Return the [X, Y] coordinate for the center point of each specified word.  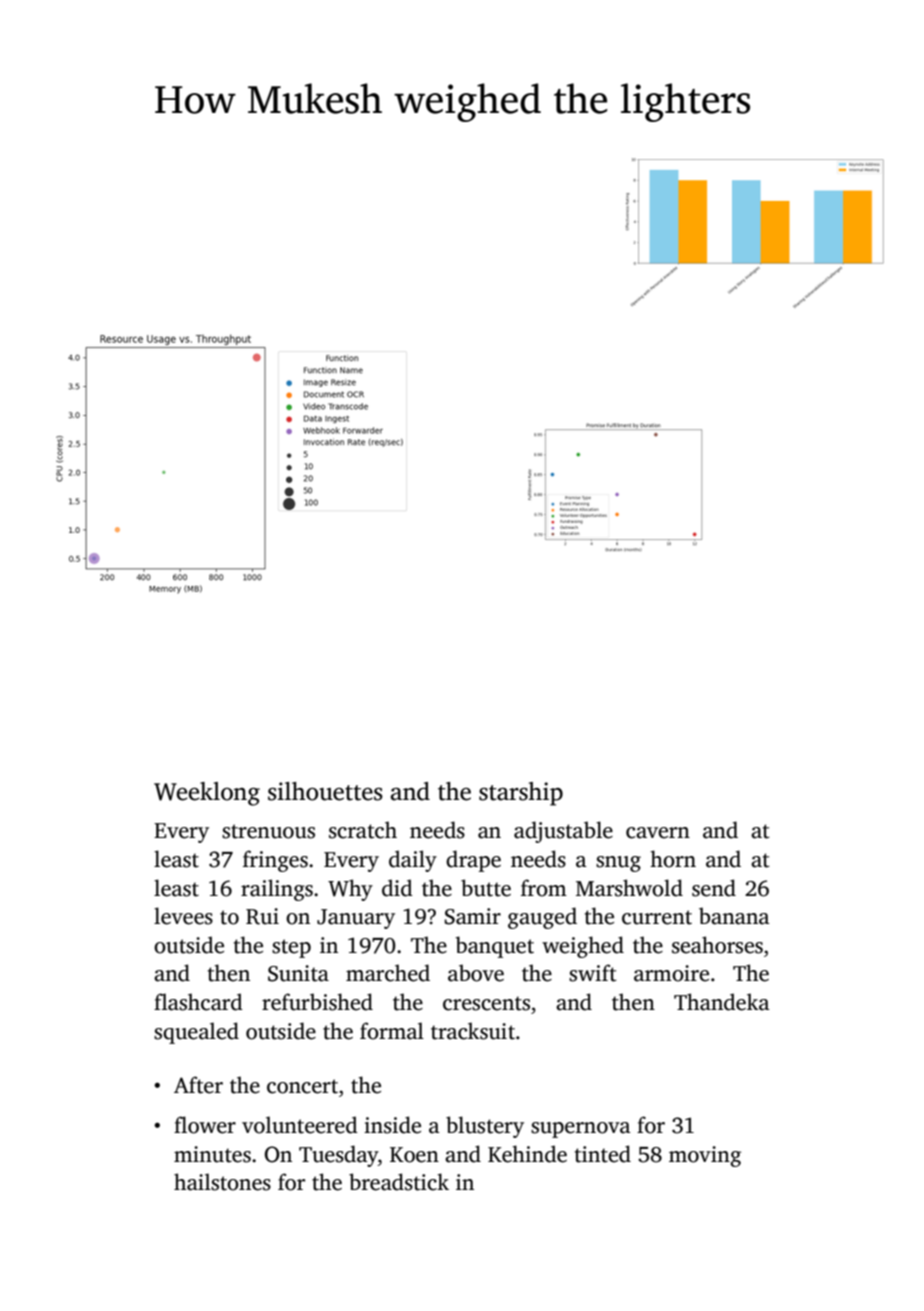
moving [705, 1156]
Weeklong [207, 794]
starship [521, 794]
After [198, 1085]
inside [392, 1125]
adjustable [563, 832]
